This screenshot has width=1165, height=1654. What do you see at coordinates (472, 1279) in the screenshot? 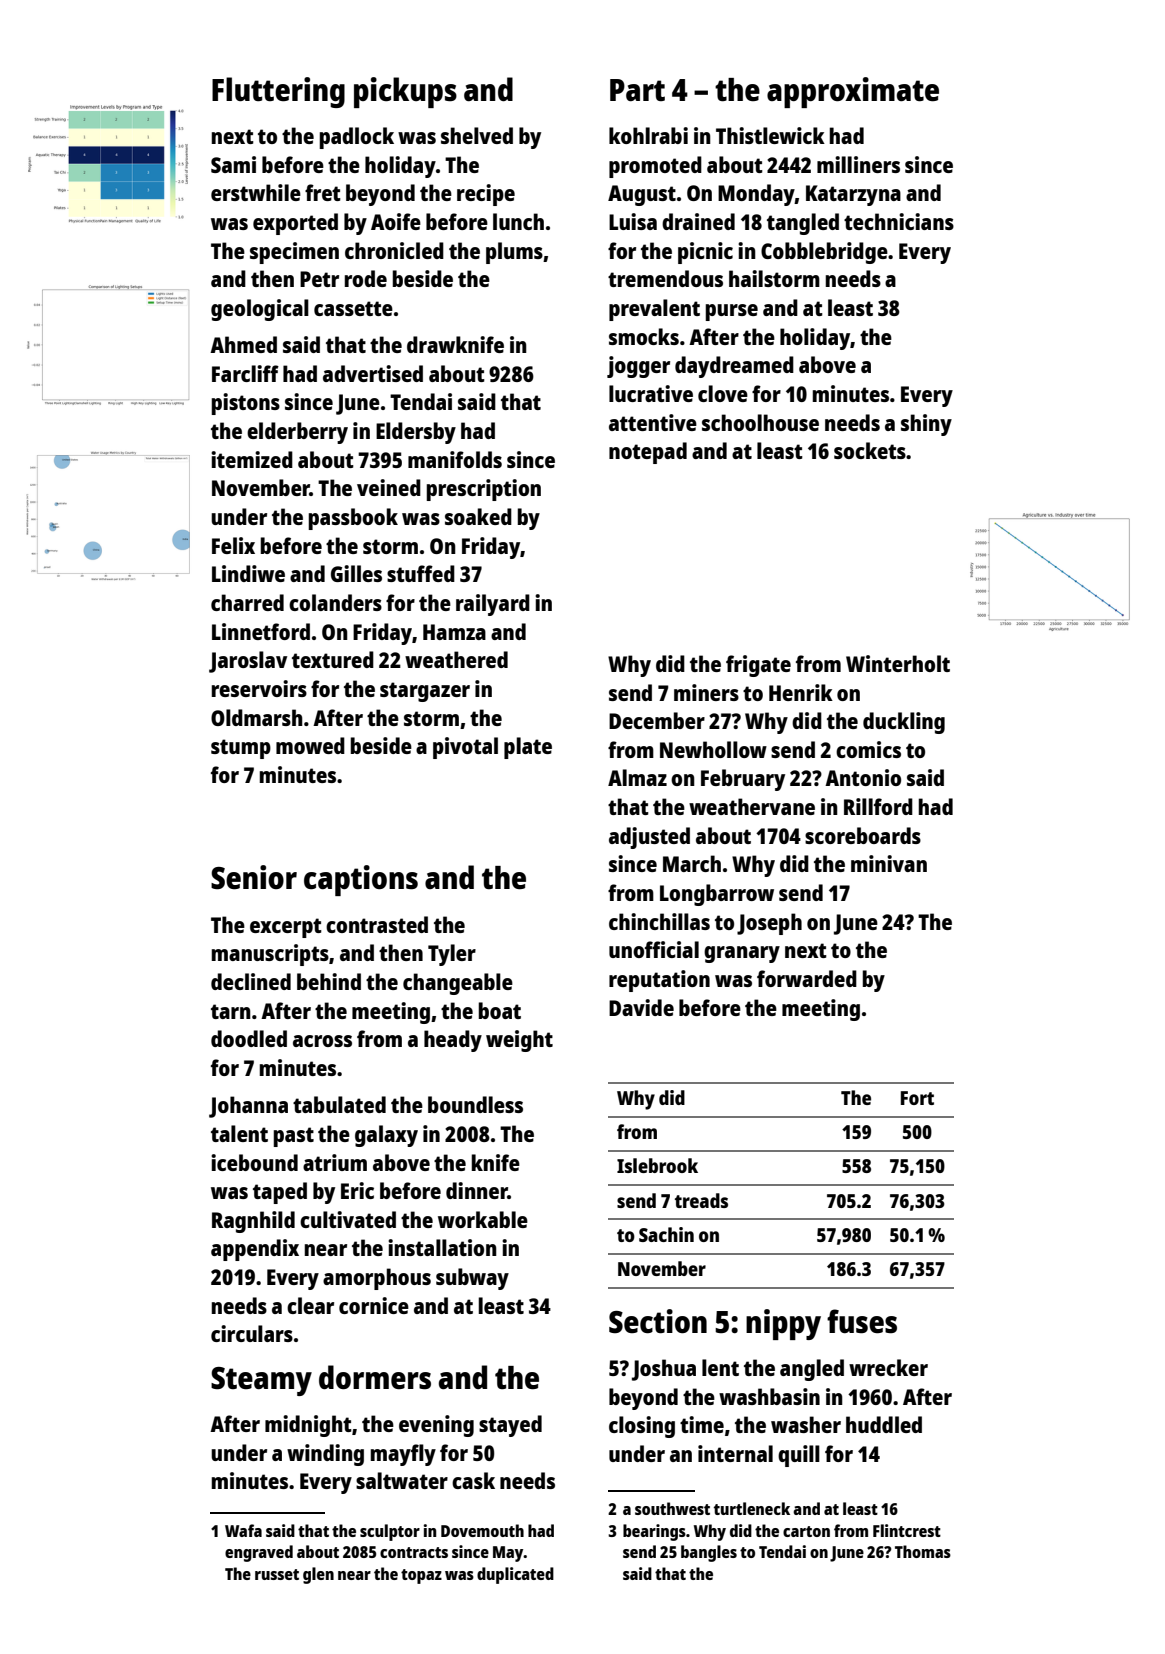
I see `subway` at bounding box center [472, 1279].
